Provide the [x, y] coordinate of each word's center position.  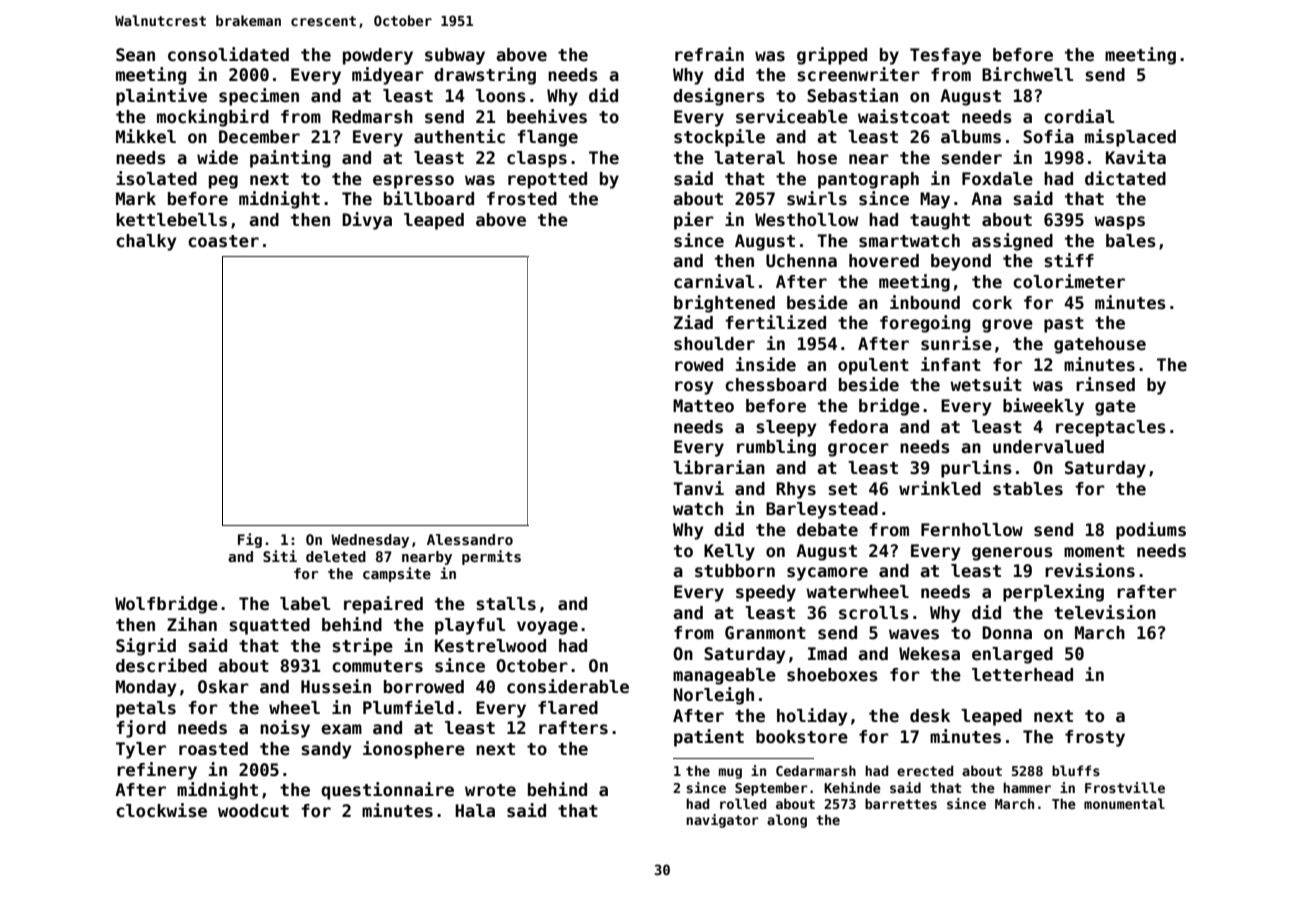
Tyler [141, 750]
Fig [250, 540]
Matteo [703, 406]
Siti [280, 556]
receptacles [1111, 428]
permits [491, 557]
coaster [223, 241]
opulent [873, 366]
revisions [1090, 570]
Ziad [693, 322]
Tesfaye [945, 56]
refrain [709, 54]
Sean [135, 55]
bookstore [802, 737]
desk [930, 716]
